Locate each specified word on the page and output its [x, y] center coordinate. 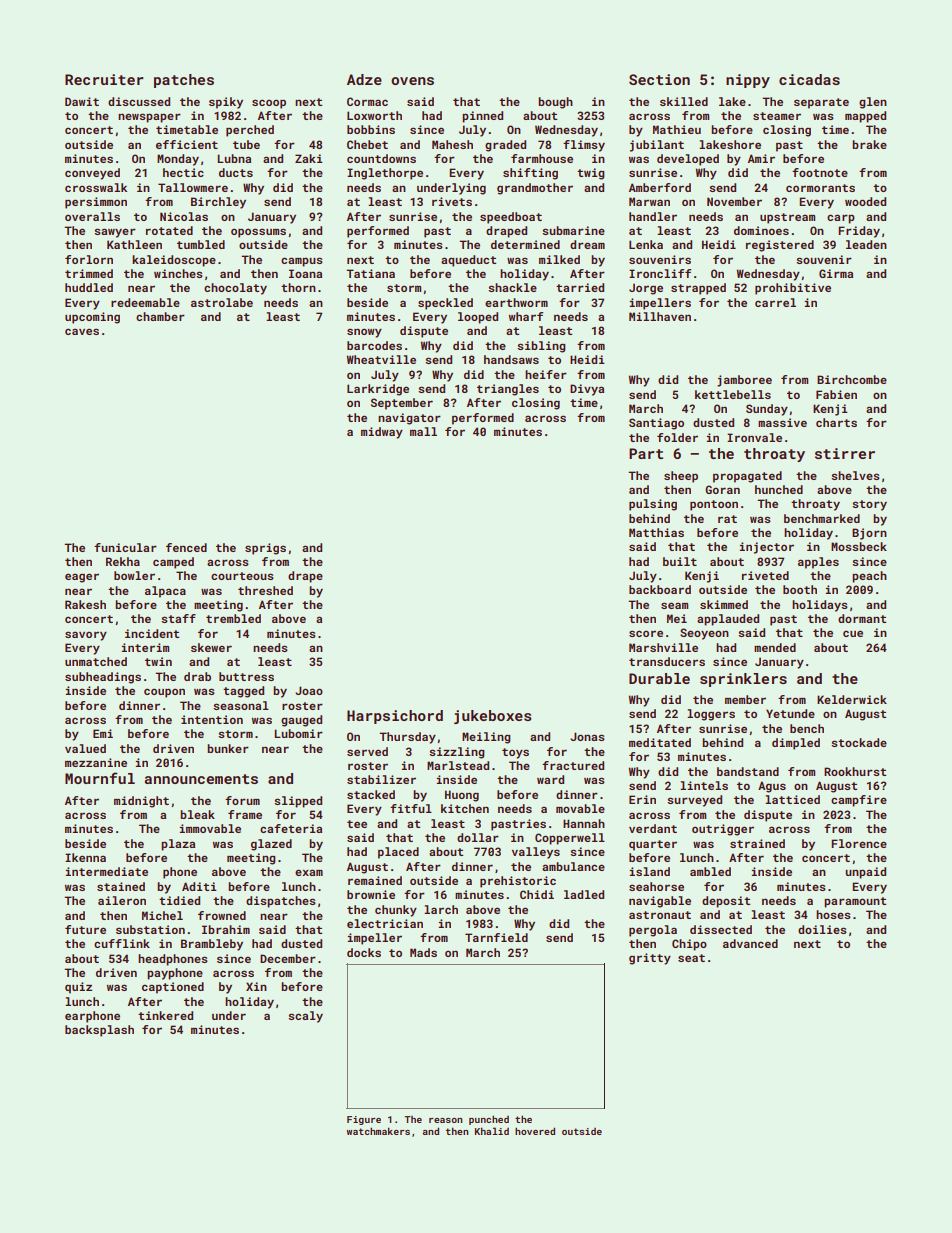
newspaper [149, 118]
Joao [309, 690]
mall [423, 431]
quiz [78, 988]
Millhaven [660, 316]
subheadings [103, 678]
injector [767, 548]
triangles [508, 390]
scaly [305, 1017]
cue [853, 633]
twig [591, 174]
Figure [364, 1120]
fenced [186, 547]
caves [82, 331]
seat [691, 958]
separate [821, 103]
